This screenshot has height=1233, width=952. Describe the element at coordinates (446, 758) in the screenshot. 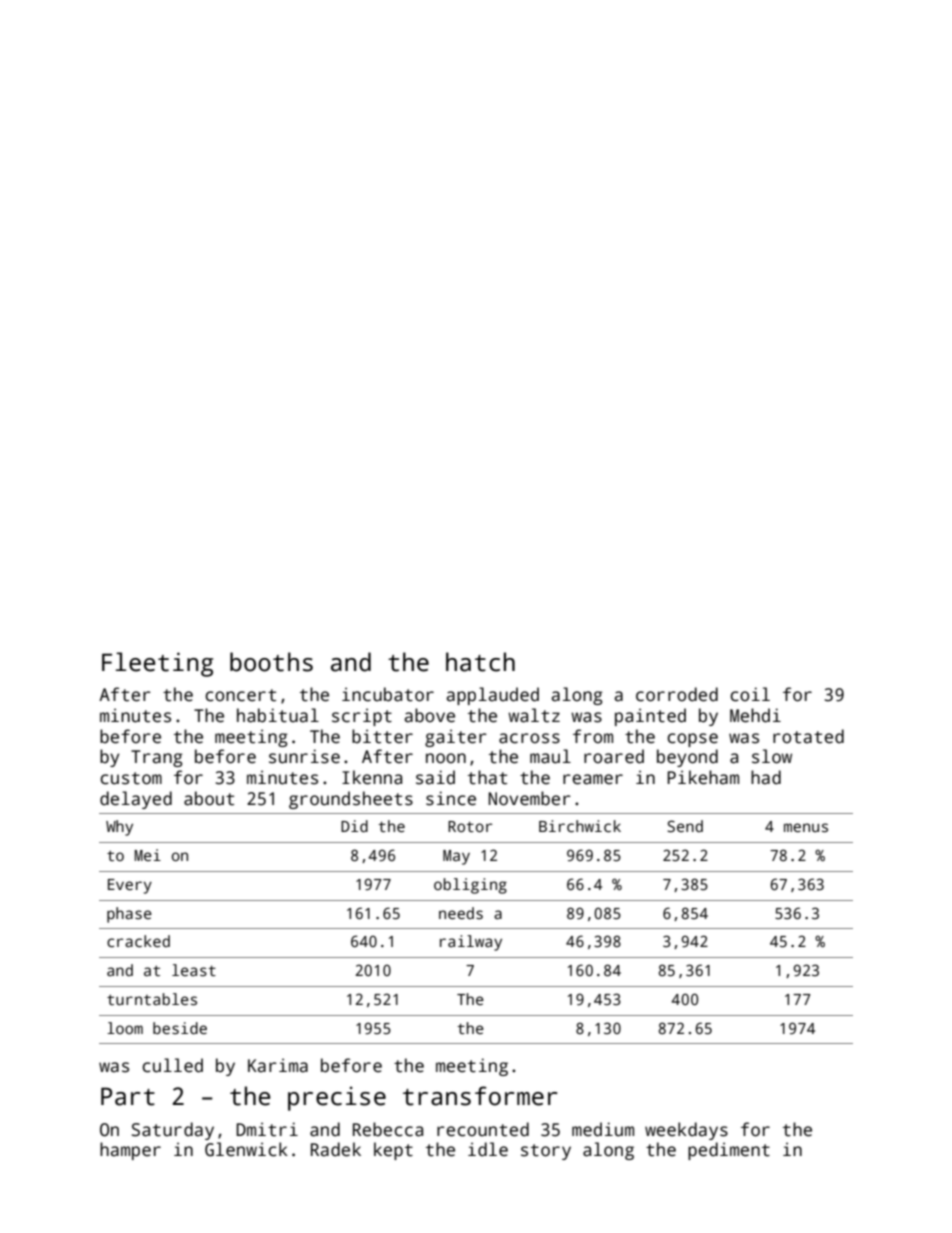

I see `noon` at that location.
